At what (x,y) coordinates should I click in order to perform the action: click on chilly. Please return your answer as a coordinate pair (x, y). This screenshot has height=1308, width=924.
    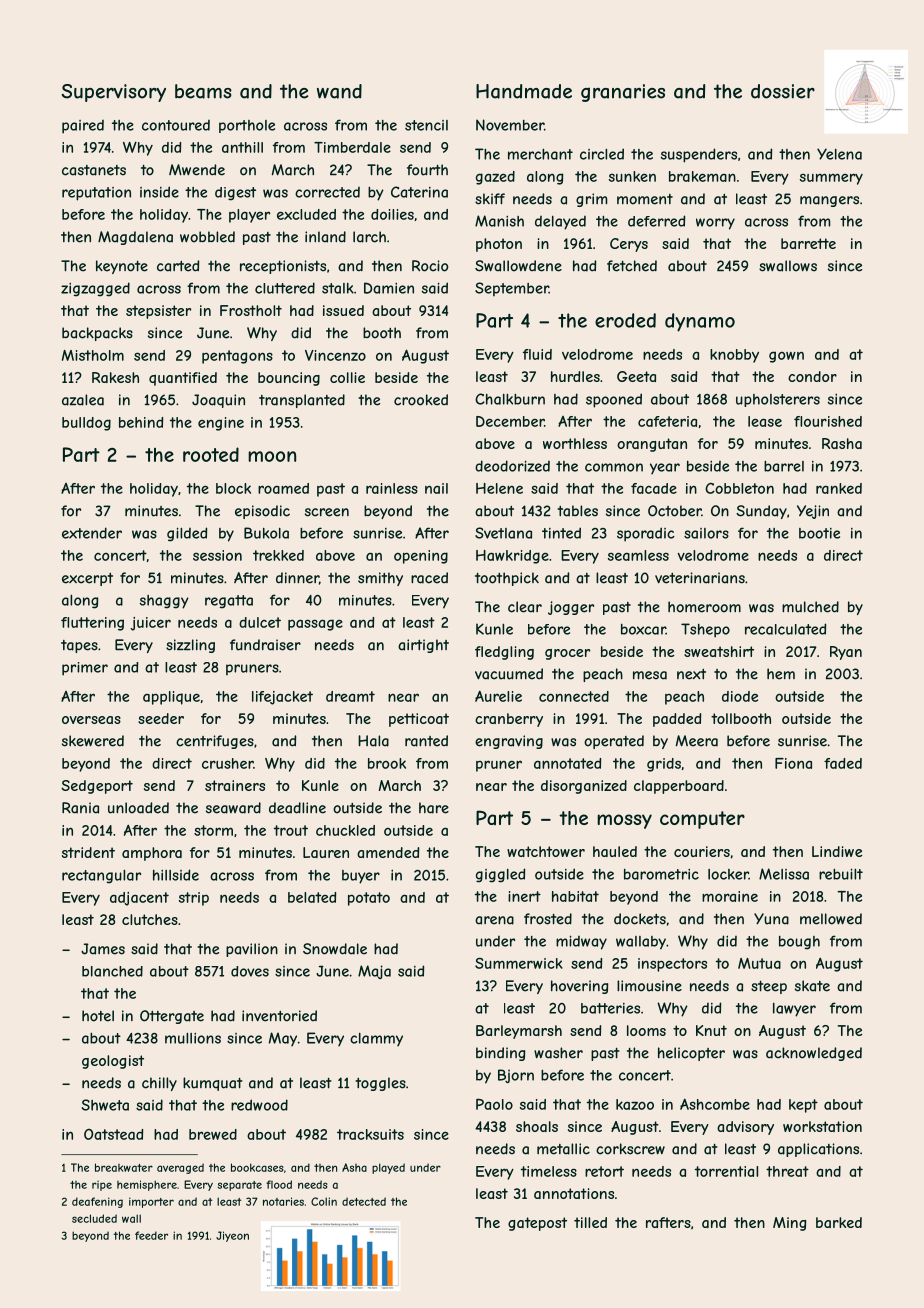
    Looking at the image, I should click on (159, 1084).
